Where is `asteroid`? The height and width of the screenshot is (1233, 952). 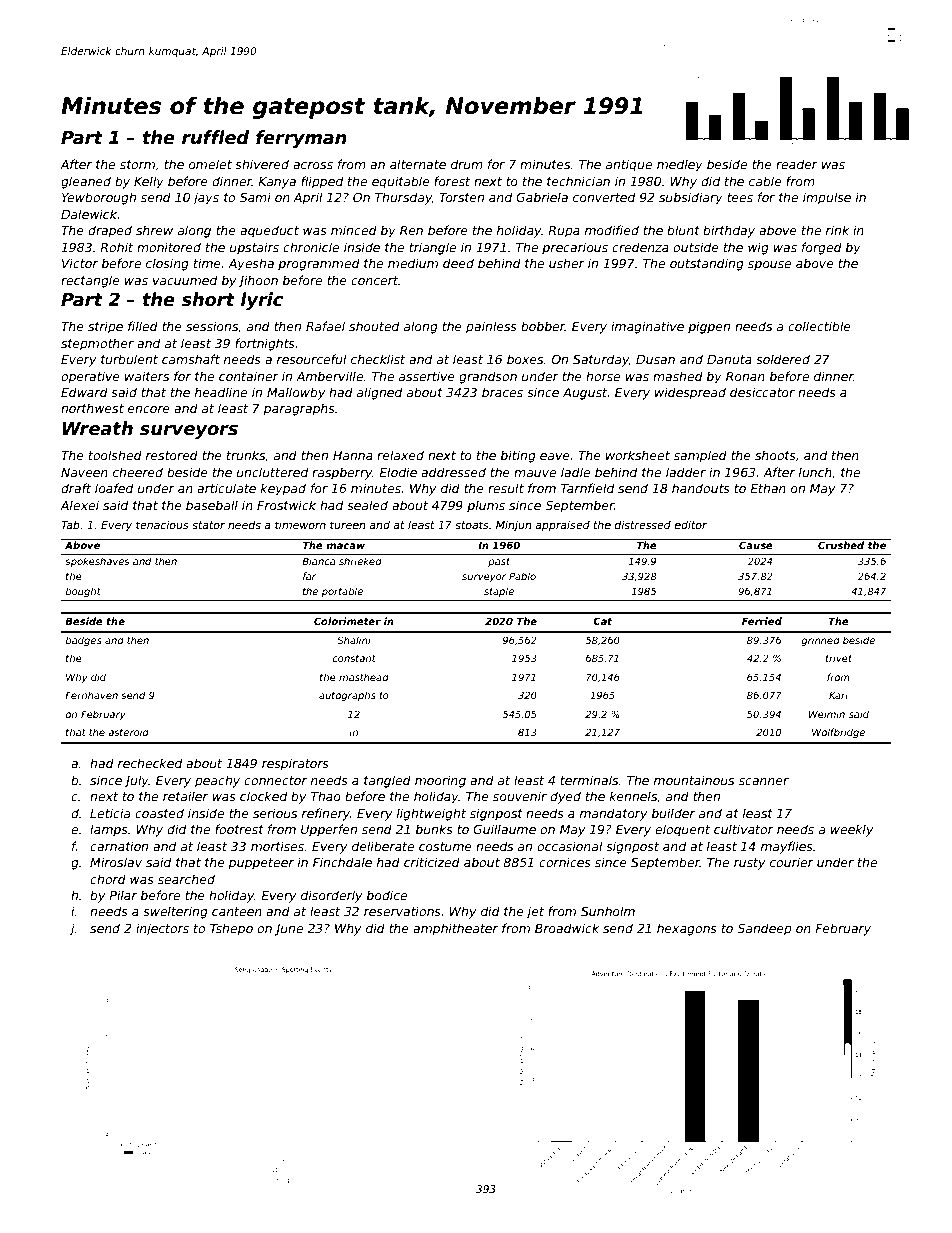 asteroid is located at coordinates (128, 732).
